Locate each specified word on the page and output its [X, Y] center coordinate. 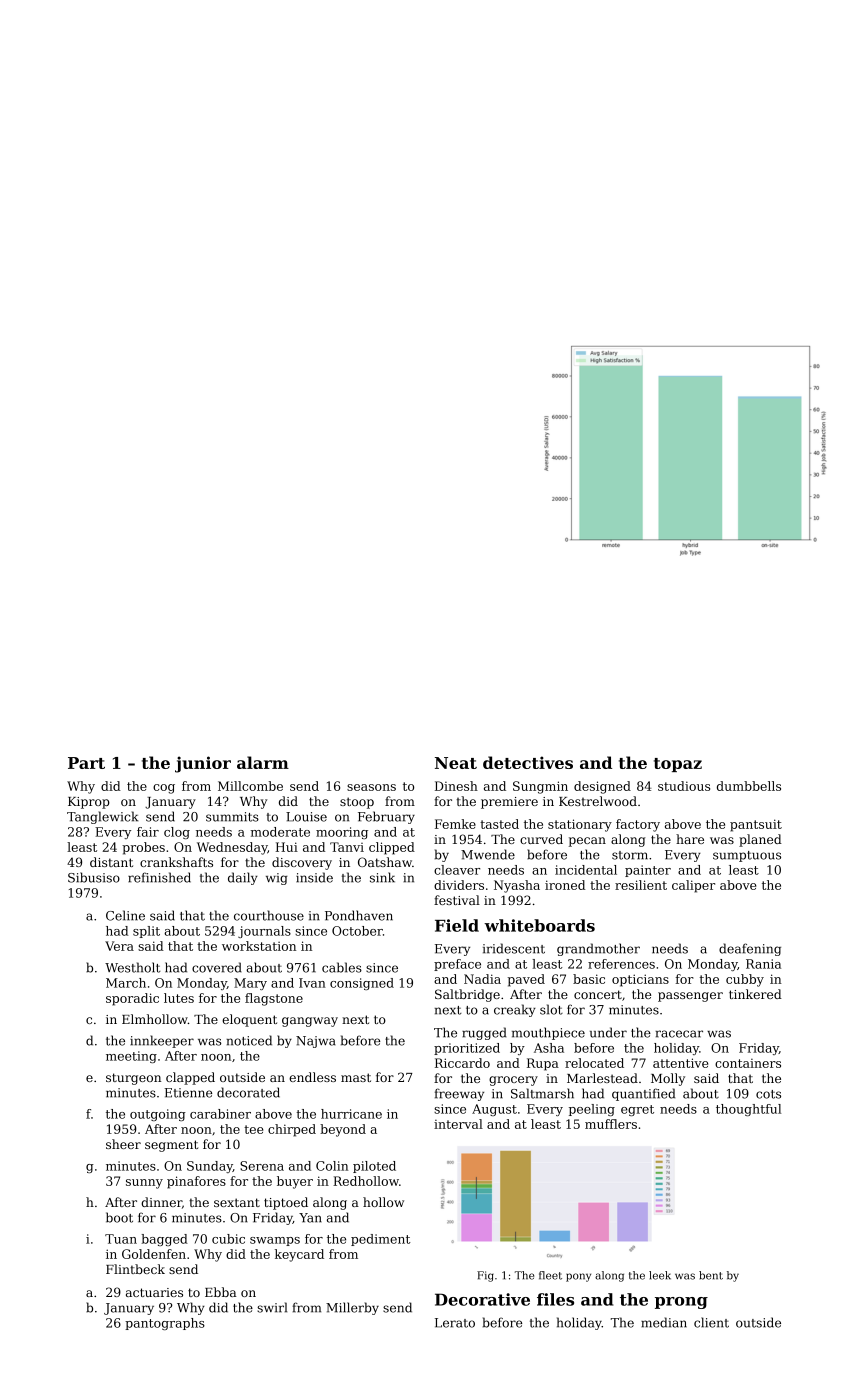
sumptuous [747, 856]
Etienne [188, 1093]
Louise [306, 817]
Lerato [455, 1323]
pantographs [165, 1324]
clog [177, 833]
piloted [374, 1167]
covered [217, 967]
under [608, 1032]
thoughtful [748, 1110]
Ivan [312, 983]
